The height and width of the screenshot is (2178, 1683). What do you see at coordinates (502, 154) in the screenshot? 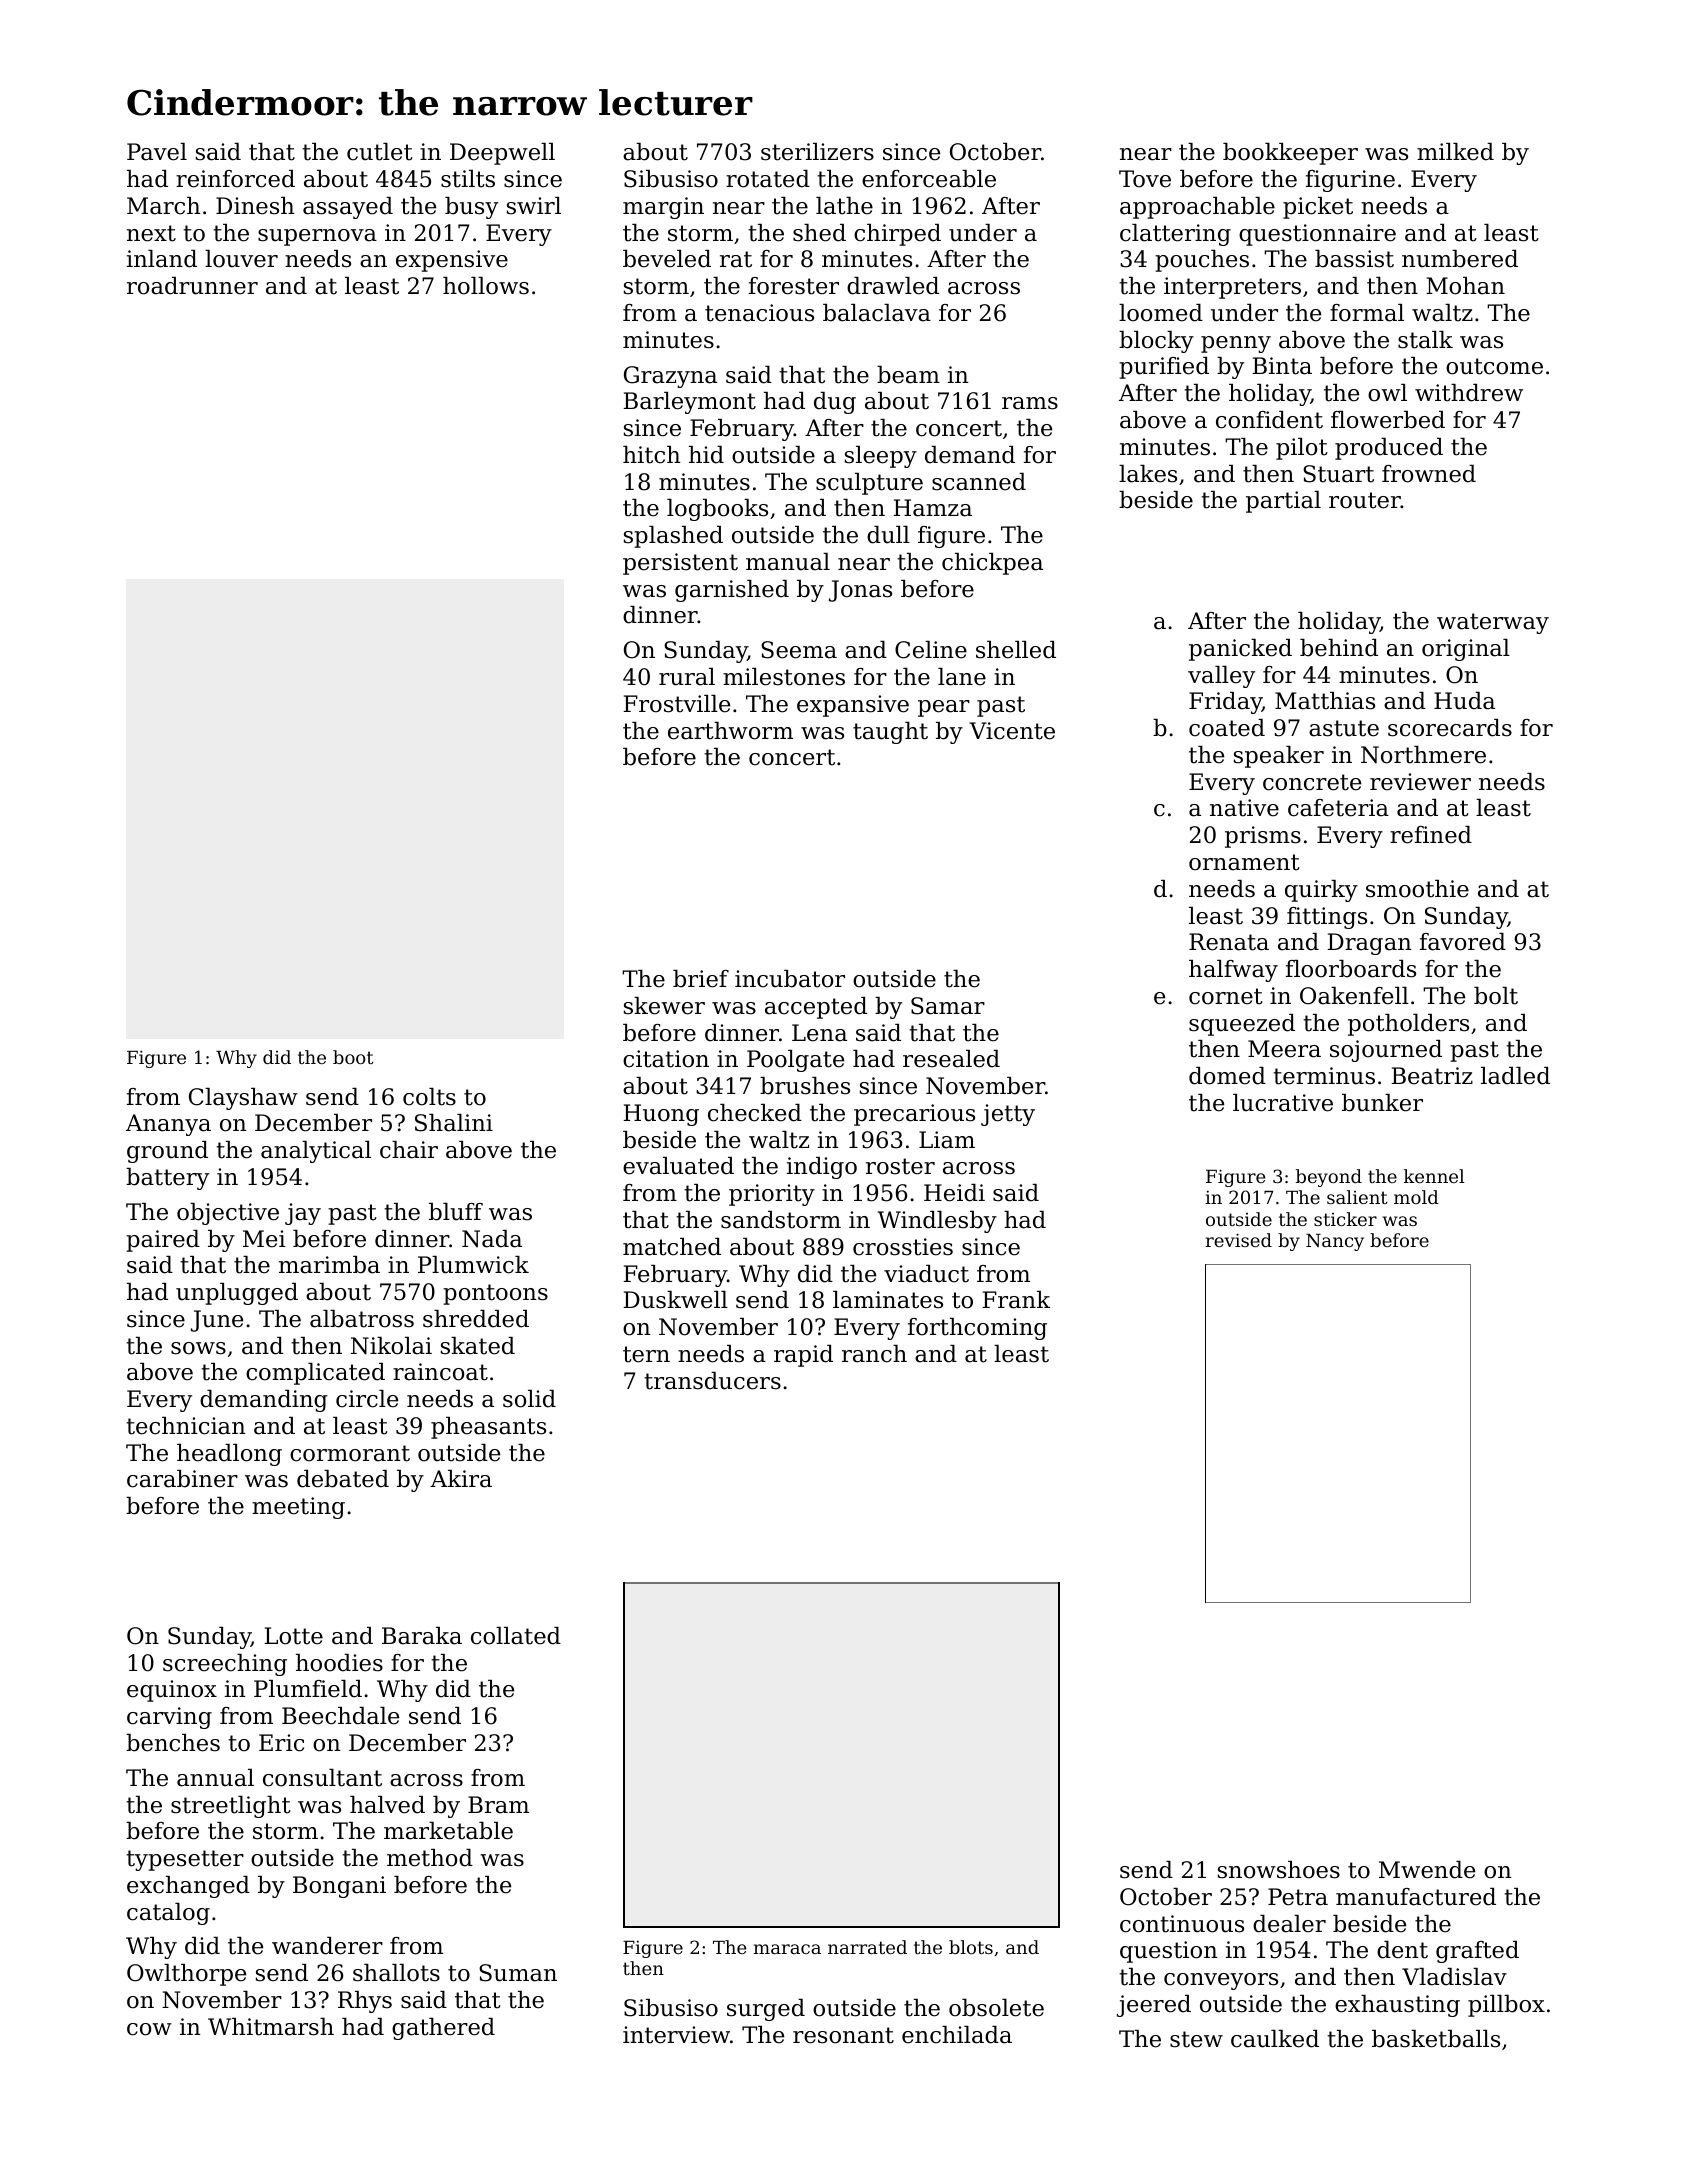
I see `Deepwell` at bounding box center [502, 154].
